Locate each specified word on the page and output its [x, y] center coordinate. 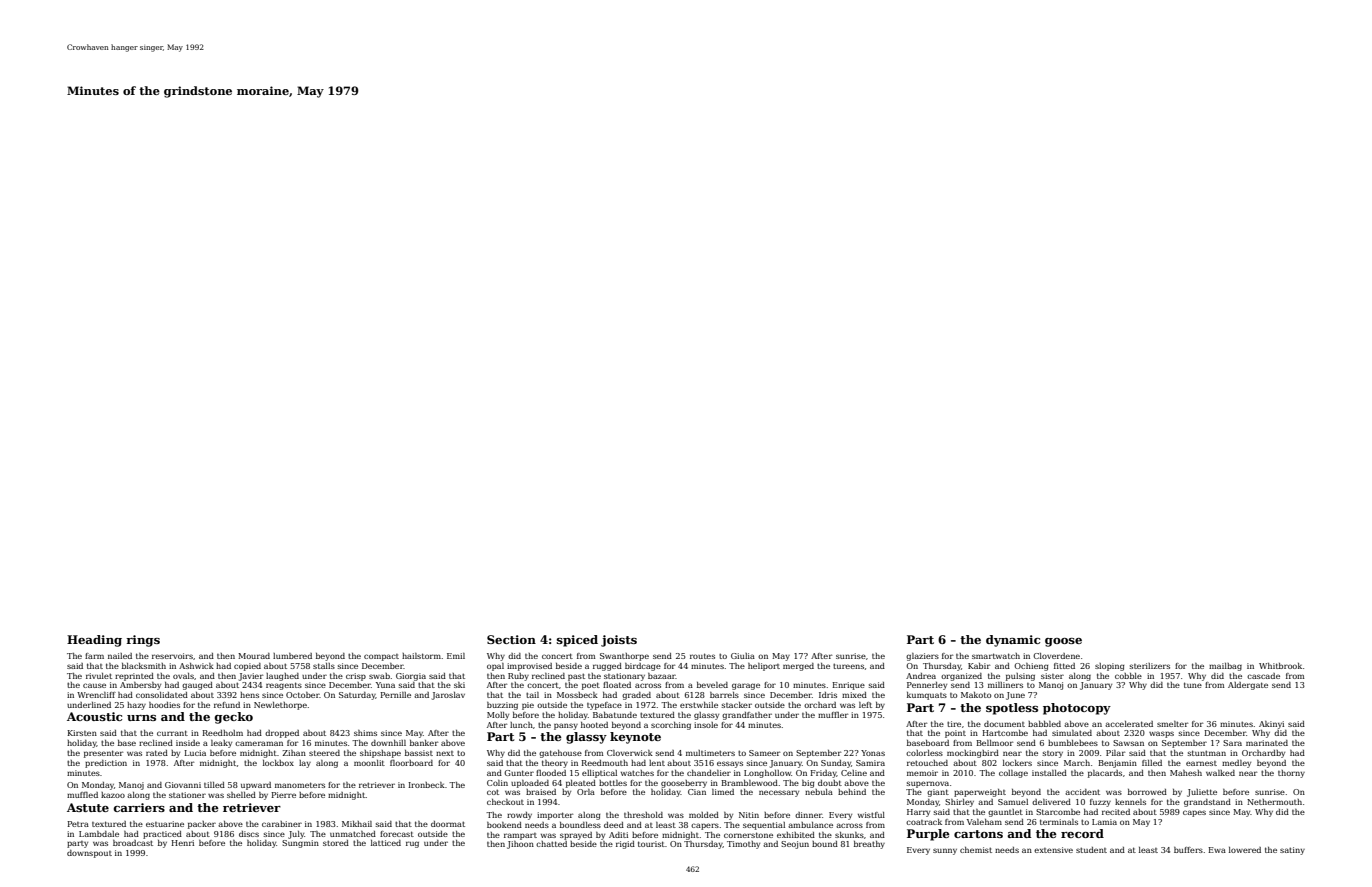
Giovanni [183, 785]
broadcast [133, 843]
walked [1220, 773]
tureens [848, 666]
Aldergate [1248, 686]
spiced [577, 641]
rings [143, 641]
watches [637, 773]
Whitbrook [1280, 666]
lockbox [278, 763]
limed [723, 792]
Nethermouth [1274, 802]
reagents [284, 686]
